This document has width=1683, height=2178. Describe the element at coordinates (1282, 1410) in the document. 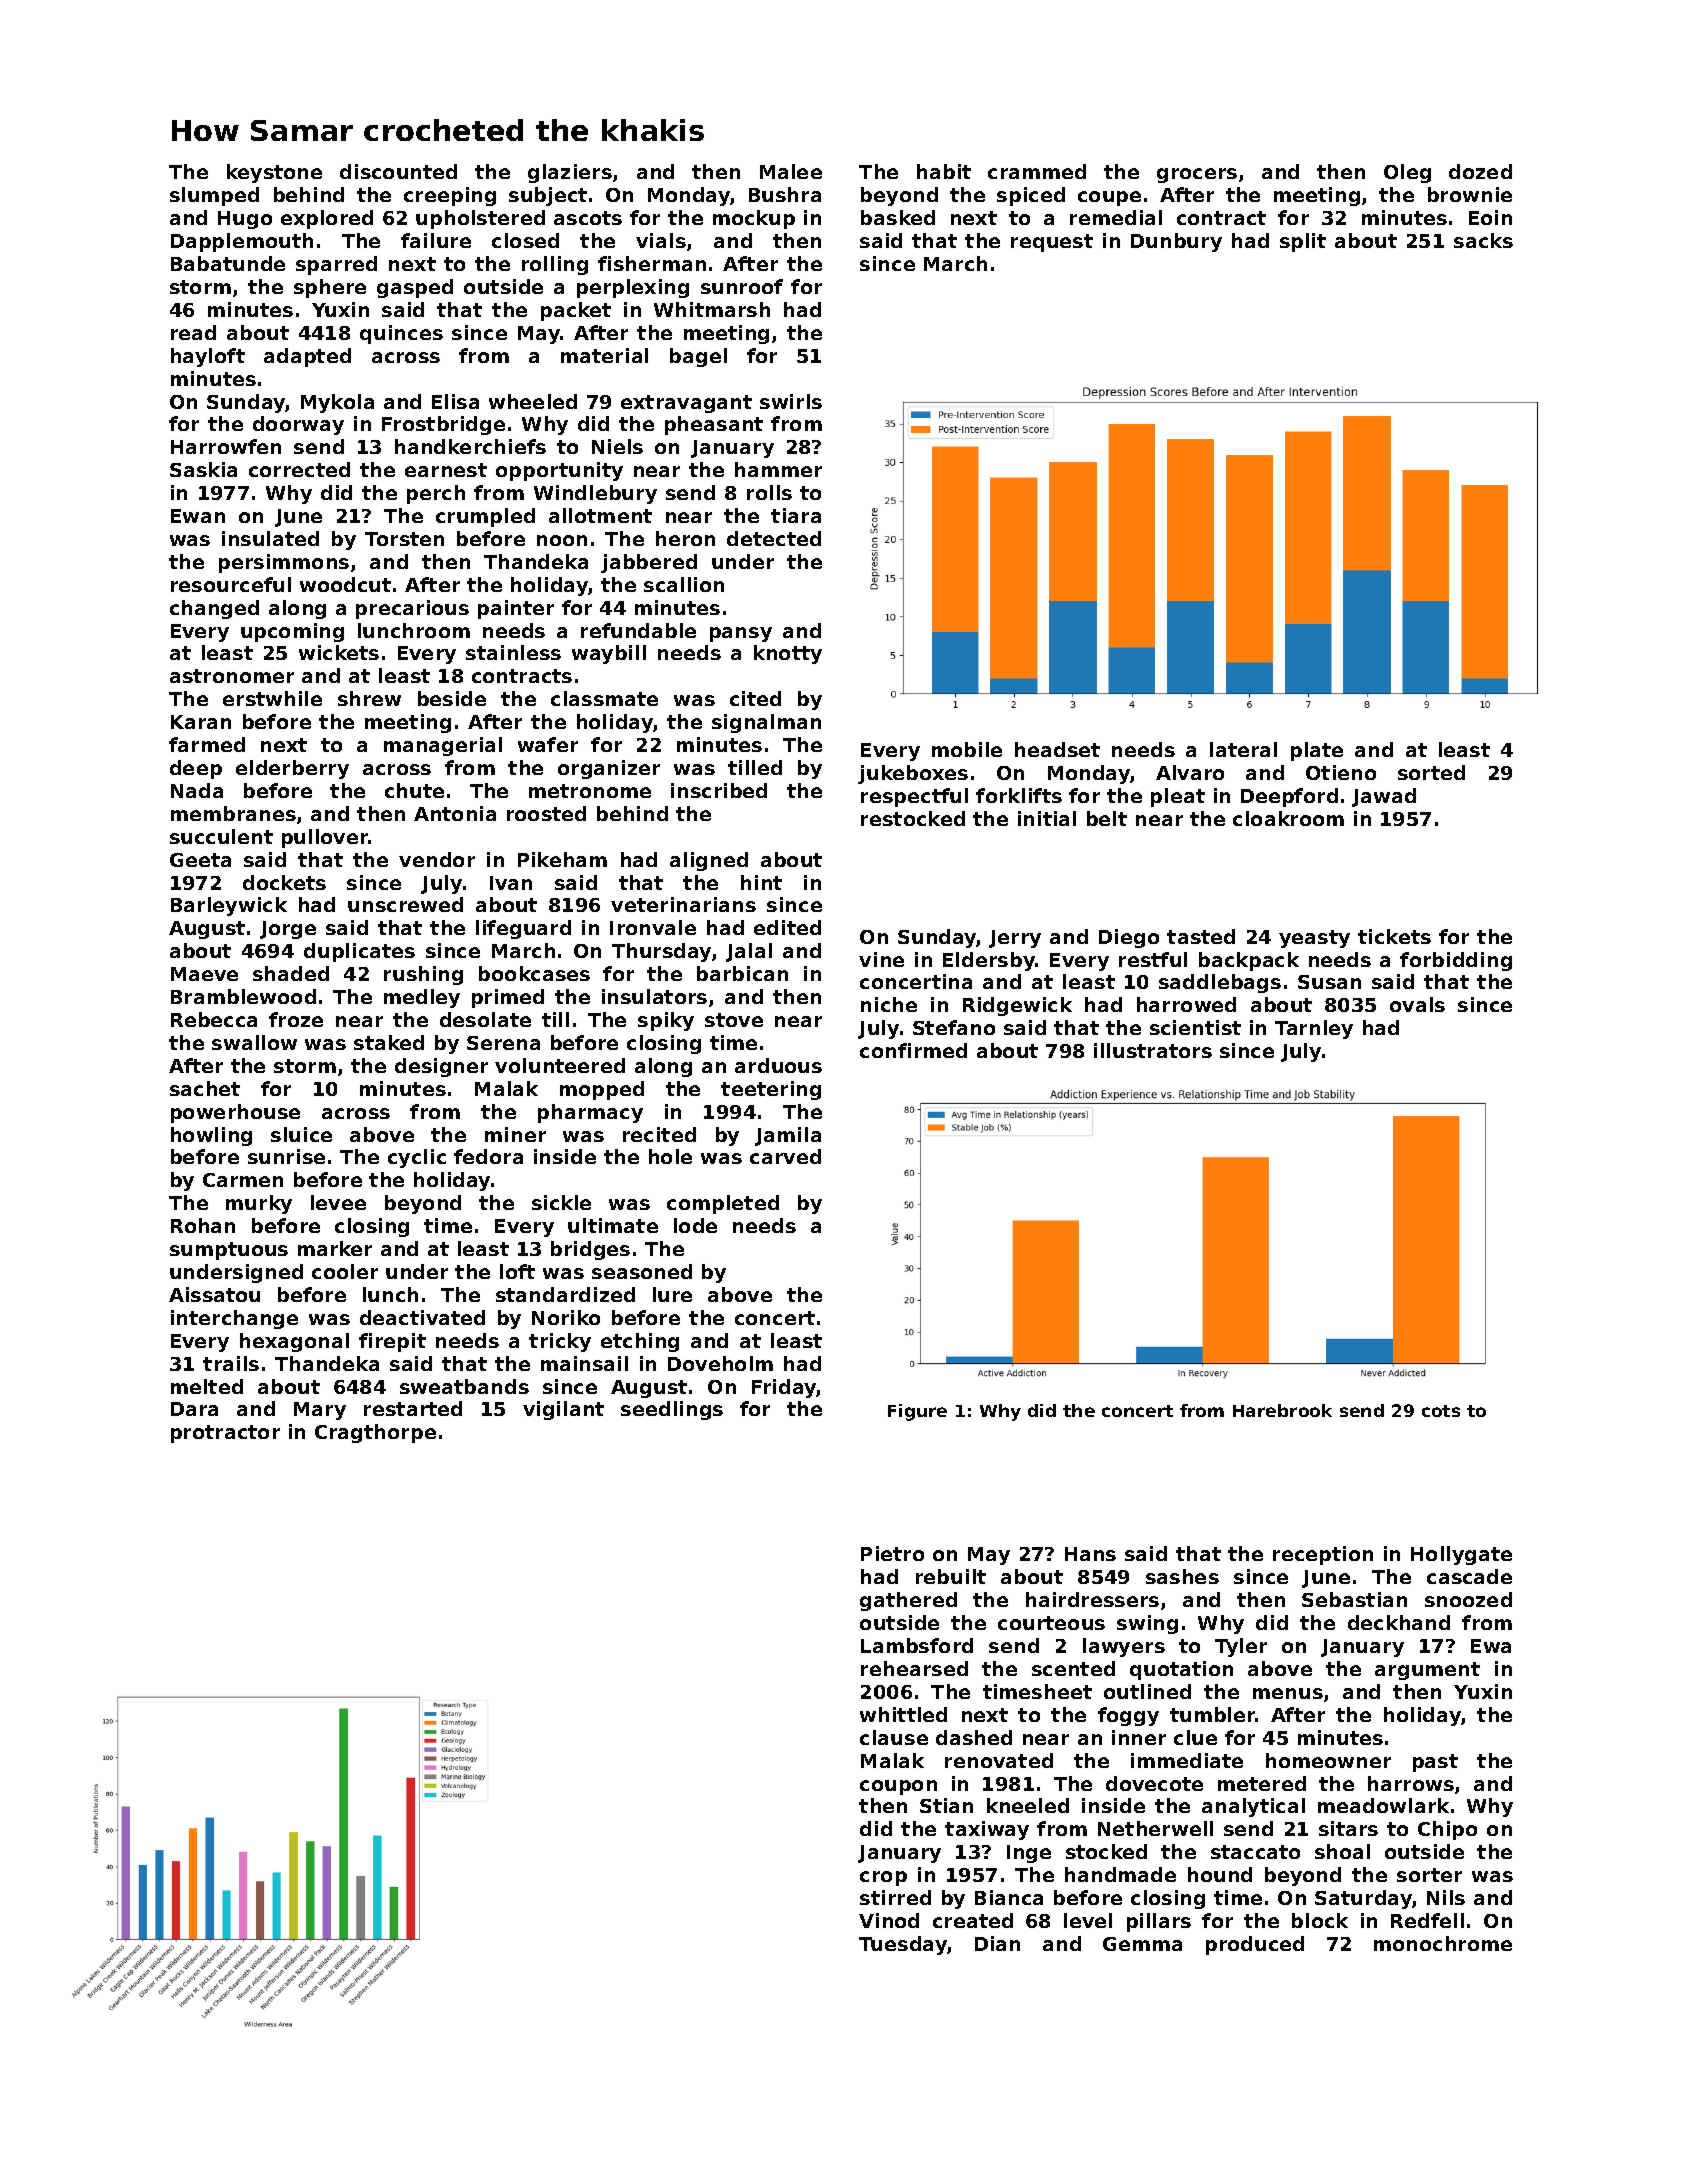

I see `Harebrook` at that location.
